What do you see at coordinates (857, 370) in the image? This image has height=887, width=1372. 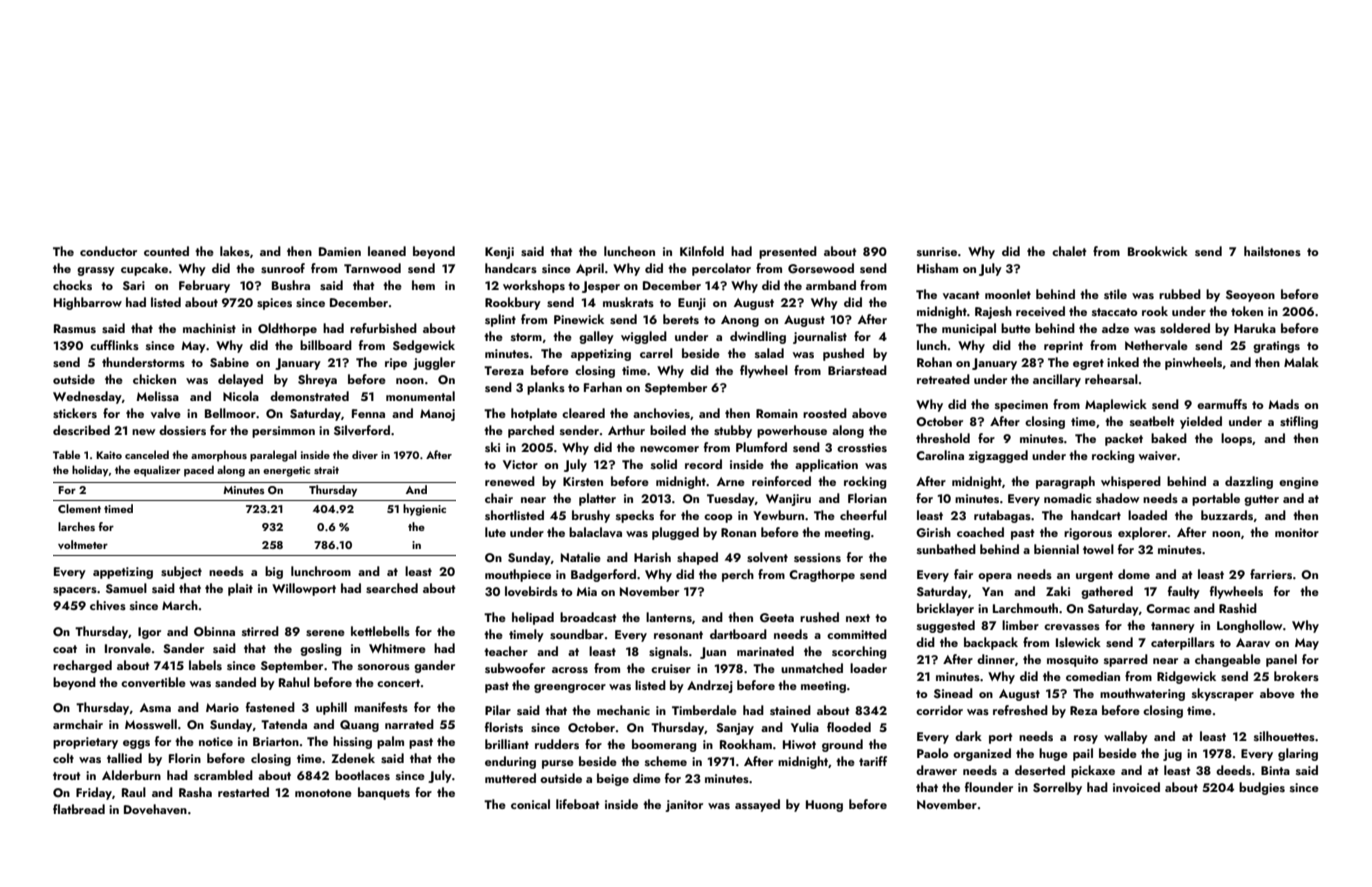 I see `Briarstead` at bounding box center [857, 370].
